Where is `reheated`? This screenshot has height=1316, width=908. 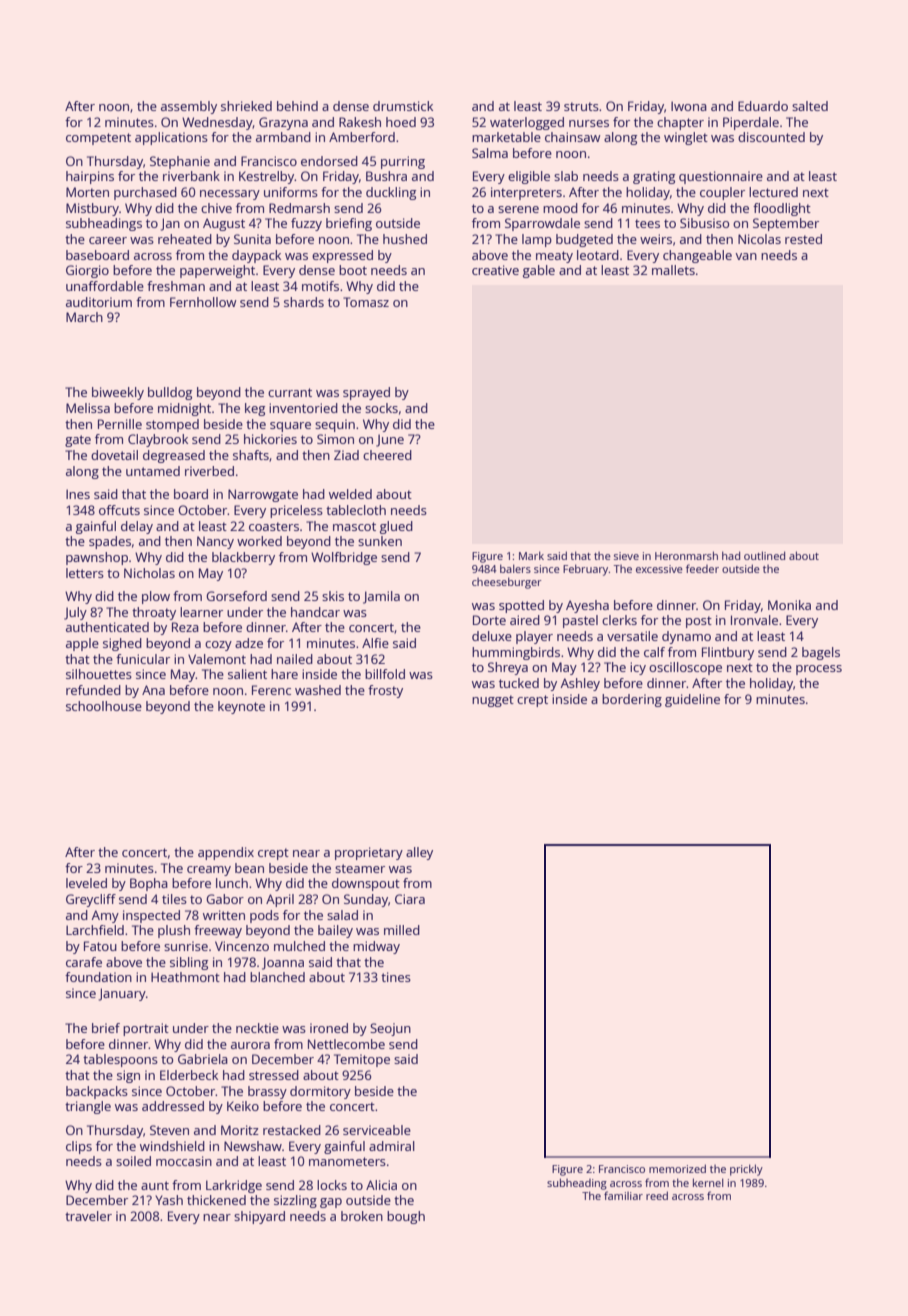
reheated is located at coordinates (185, 239).
